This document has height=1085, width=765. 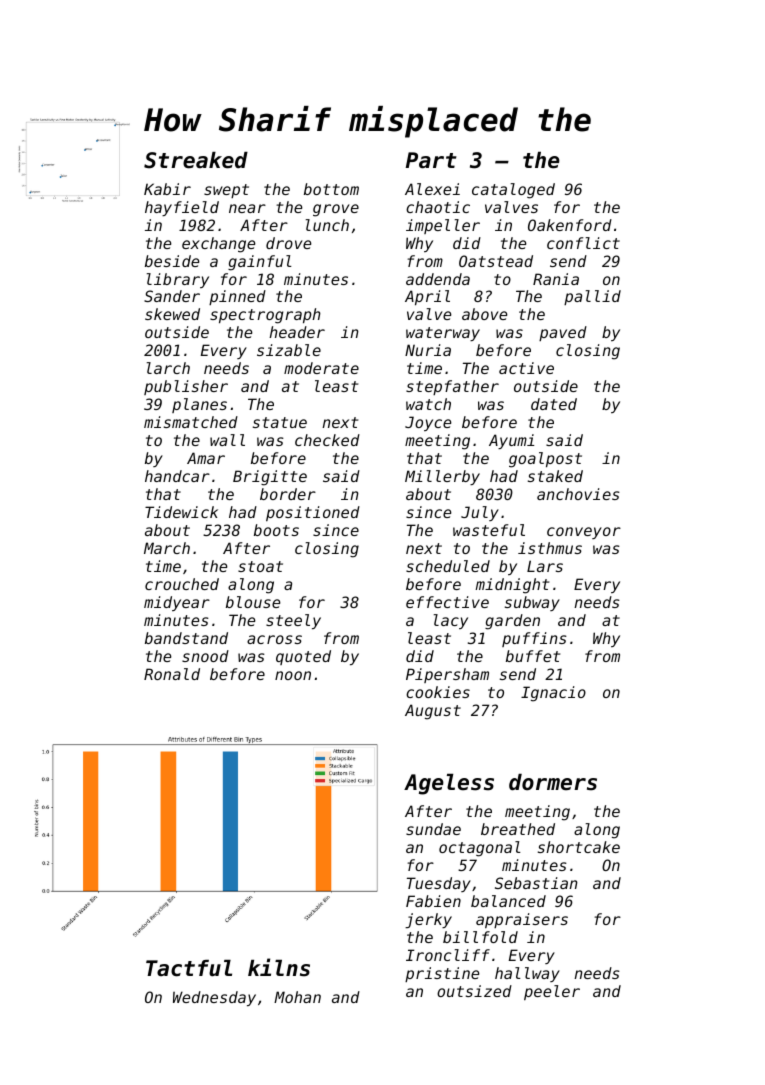 What do you see at coordinates (533, 656) in the document?
I see `buffet` at bounding box center [533, 656].
